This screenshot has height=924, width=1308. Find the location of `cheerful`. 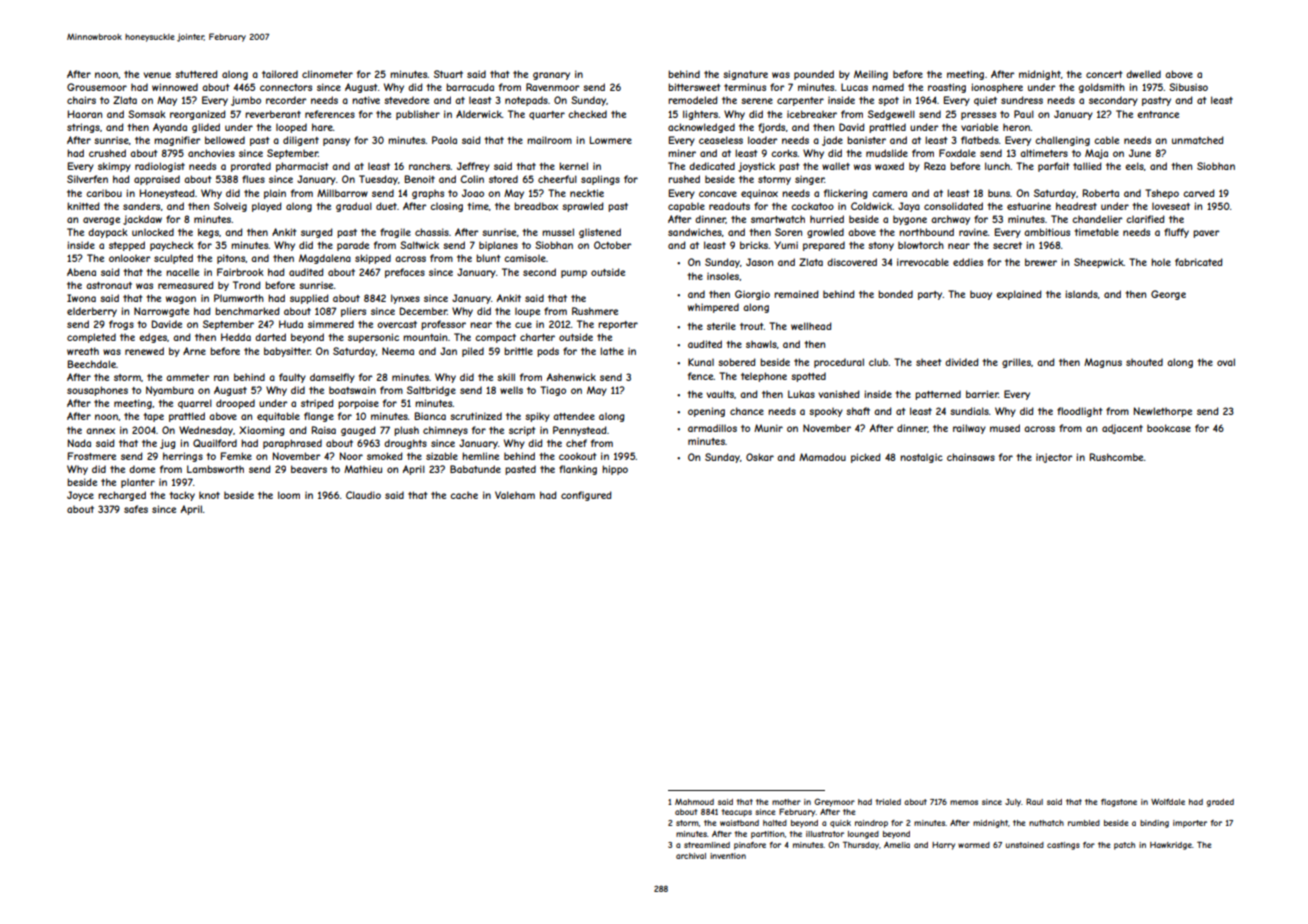

cheerful is located at coordinates (557, 179).
